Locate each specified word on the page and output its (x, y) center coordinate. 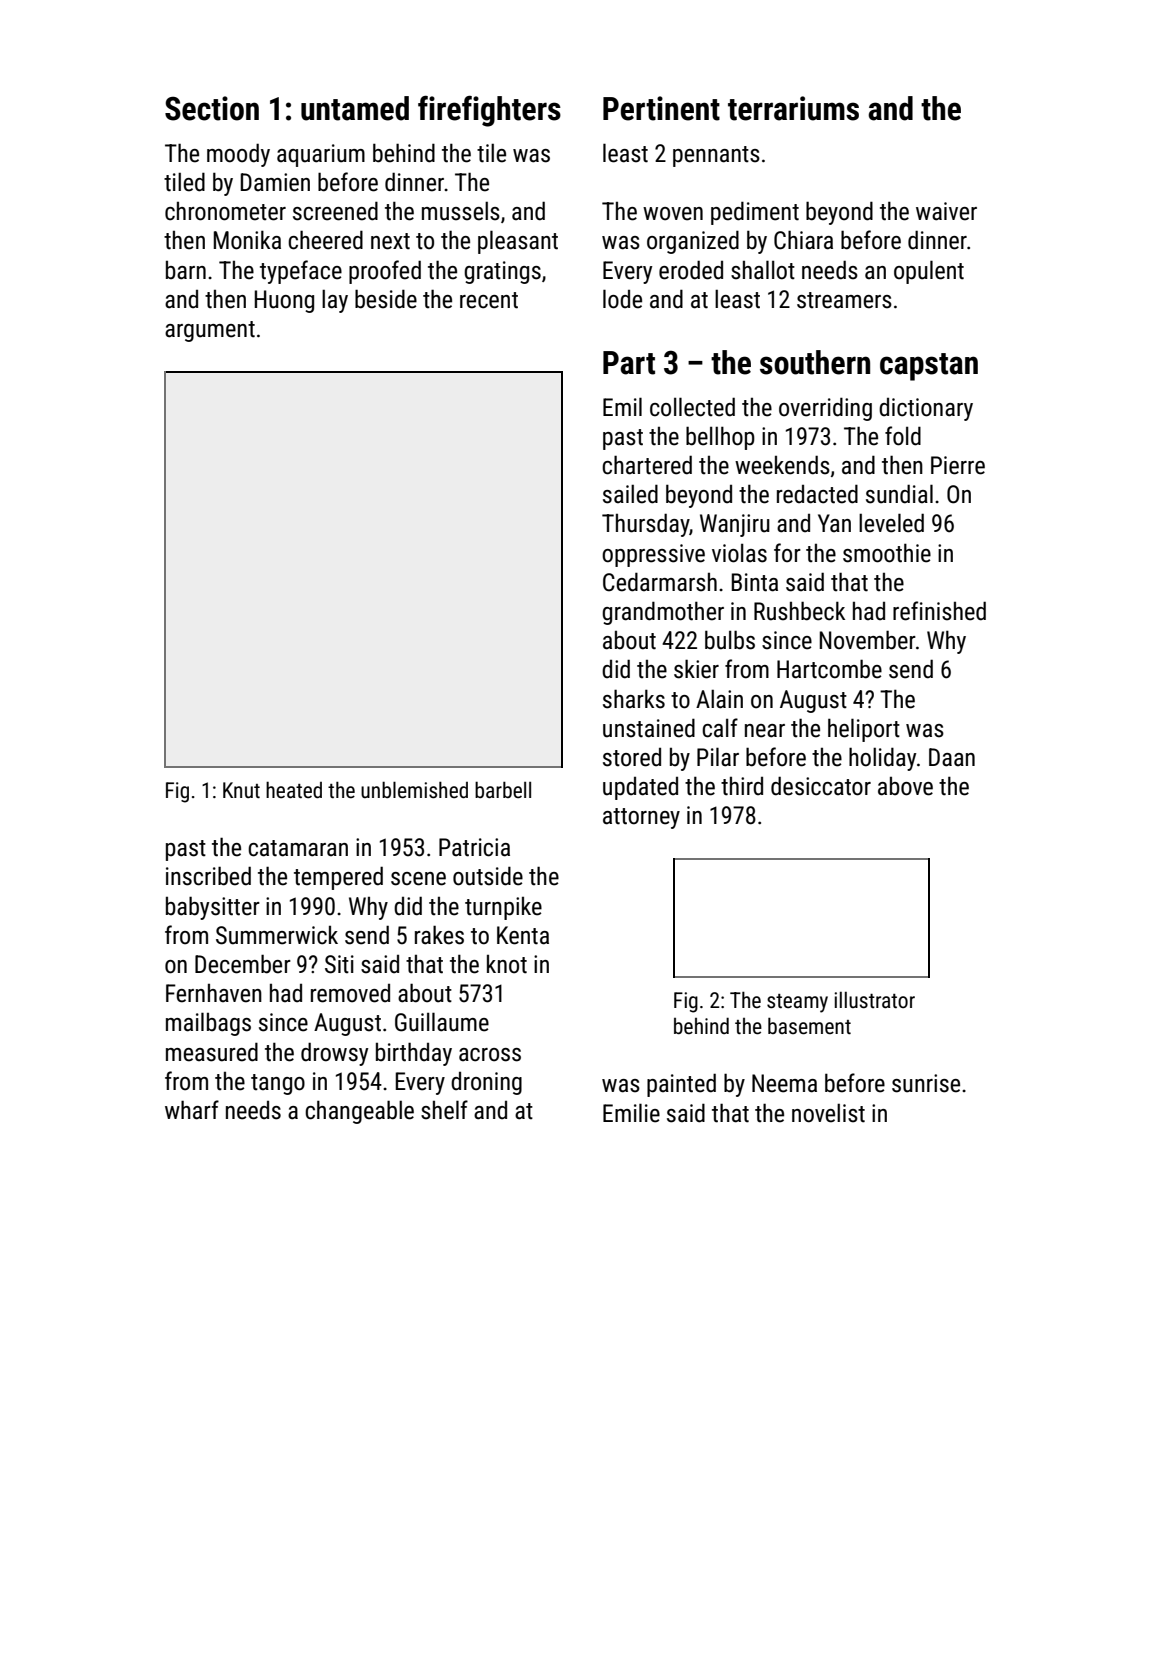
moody (238, 155)
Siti (339, 964)
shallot (763, 270)
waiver (946, 211)
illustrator (874, 1000)
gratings (502, 272)
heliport (864, 730)
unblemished (414, 790)
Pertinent (661, 108)
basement (809, 1026)
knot (507, 964)
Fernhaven (214, 993)
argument (210, 331)
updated (640, 788)
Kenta (523, 935)
